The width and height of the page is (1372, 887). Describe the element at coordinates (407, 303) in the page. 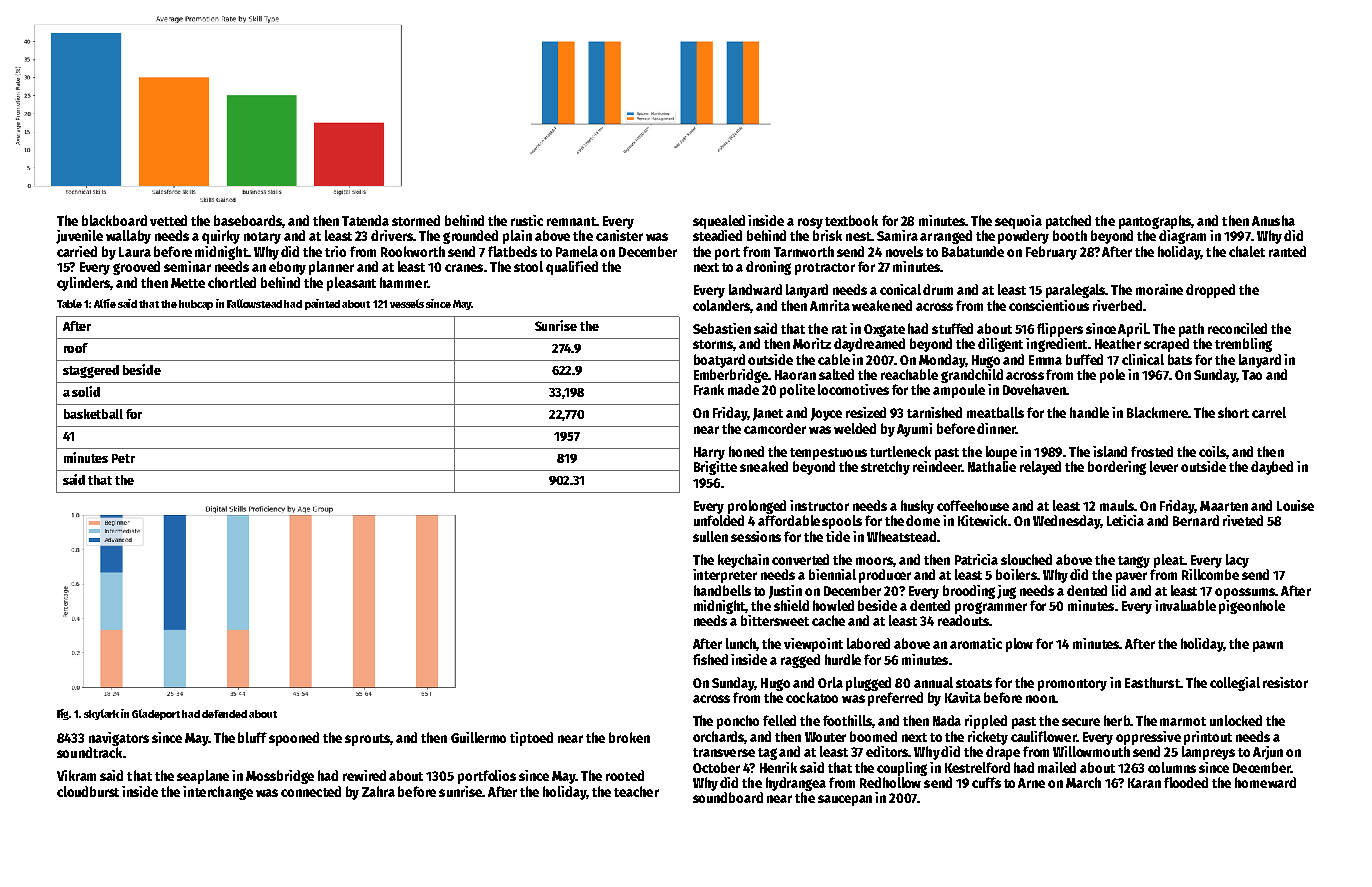

I see `vessels` at that location.
